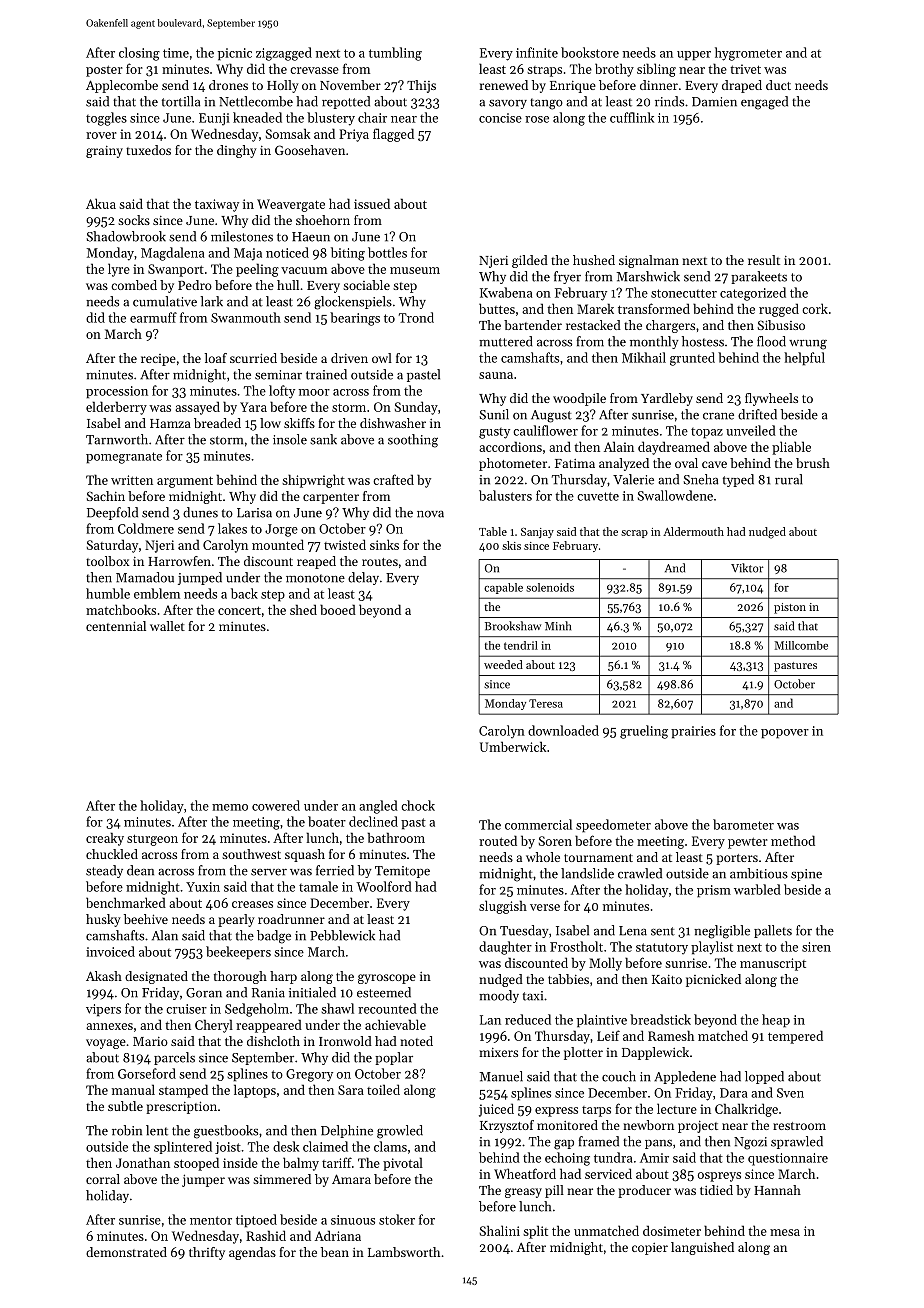 The height and width of the screenshot is (1308, 924). Describe the element at coordinates (764, 260) in the screenshot. I see `result` at that location.
